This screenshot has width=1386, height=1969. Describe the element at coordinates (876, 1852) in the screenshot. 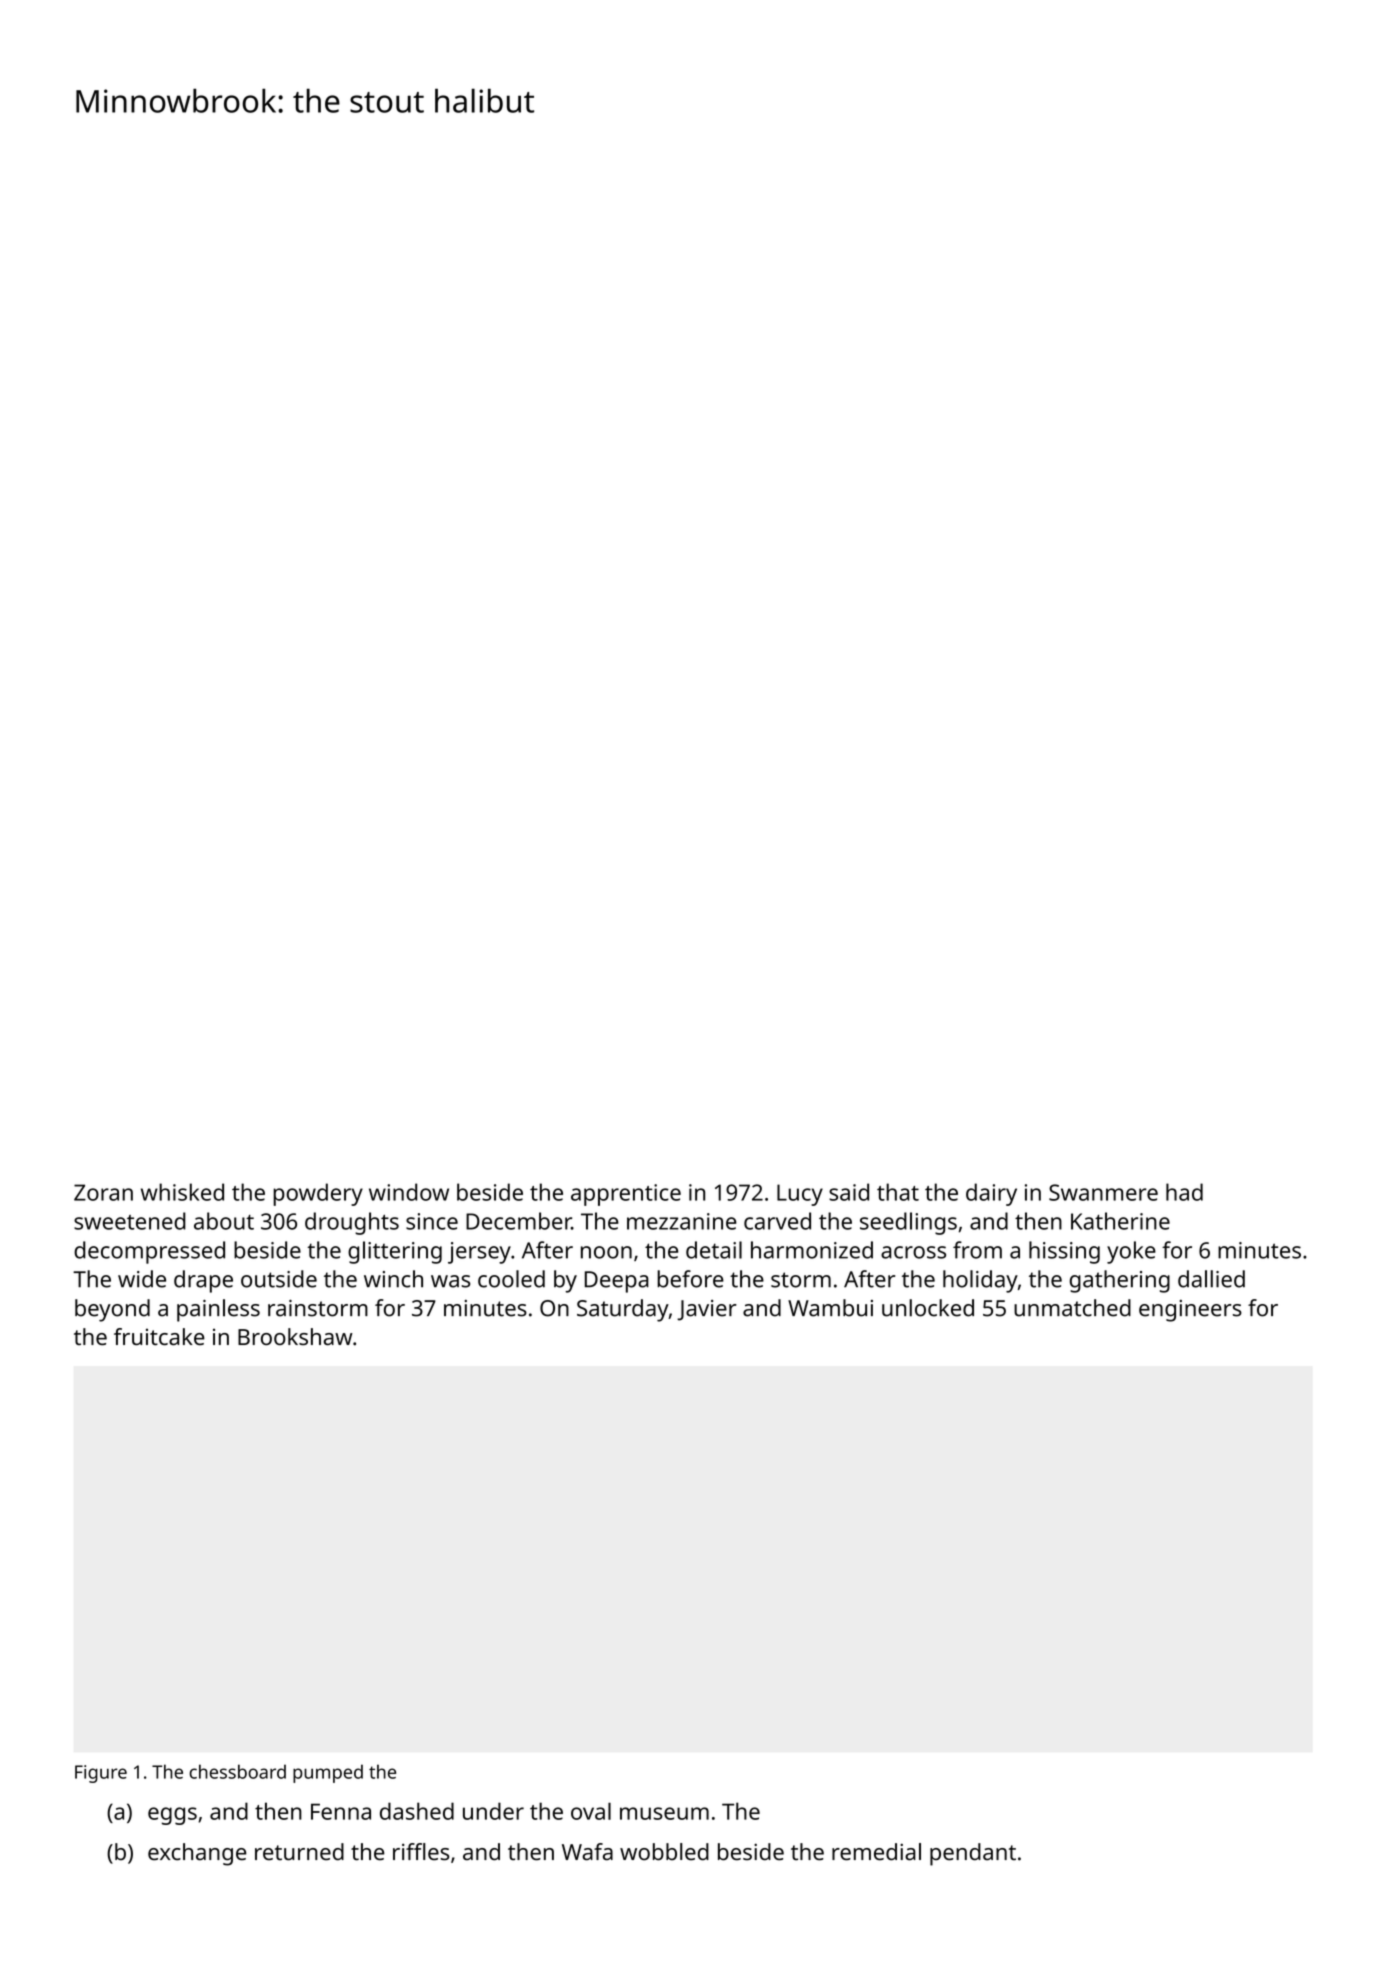

I see `remedial` at that location.
